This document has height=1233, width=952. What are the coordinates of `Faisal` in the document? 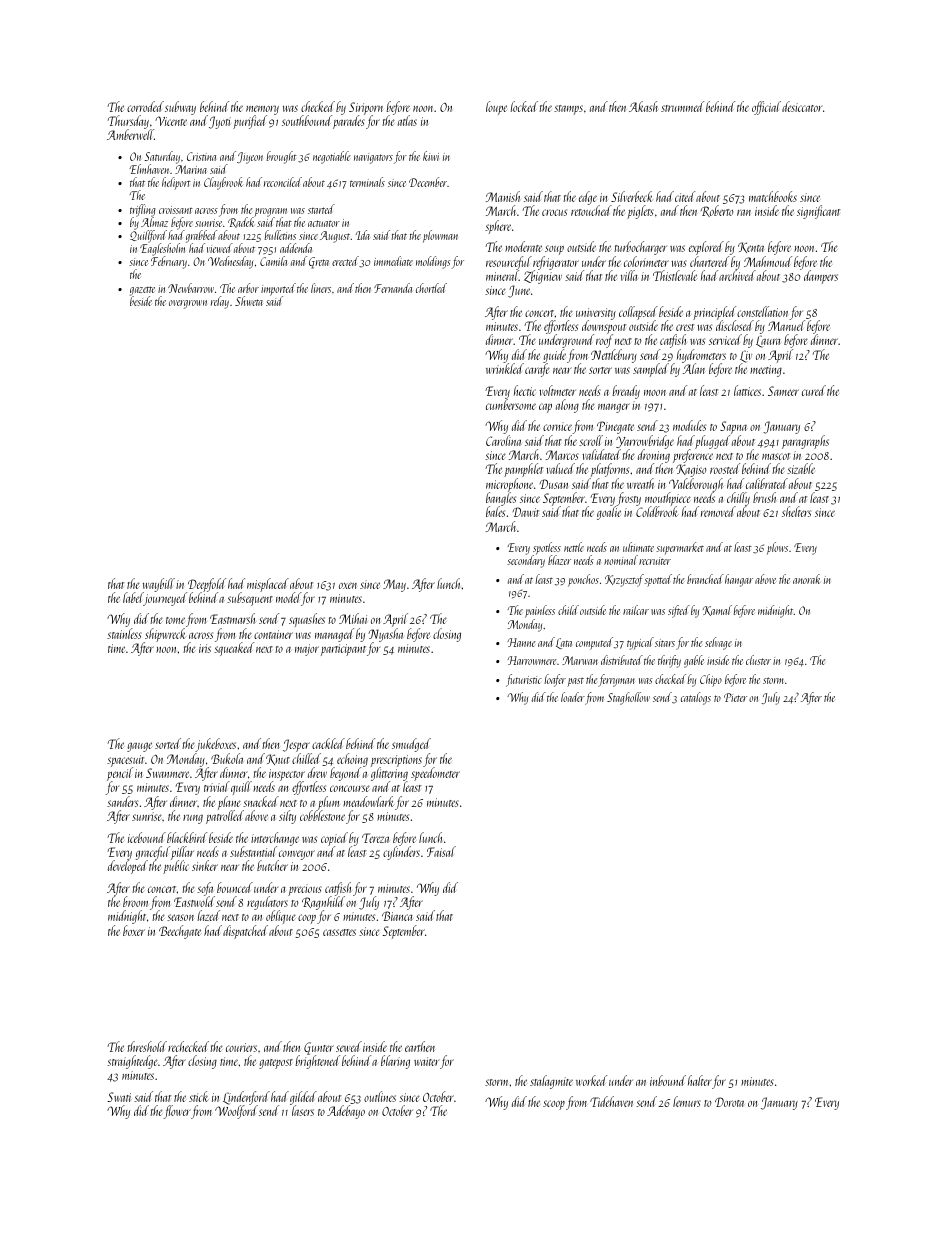 It's located at (441, 851).
